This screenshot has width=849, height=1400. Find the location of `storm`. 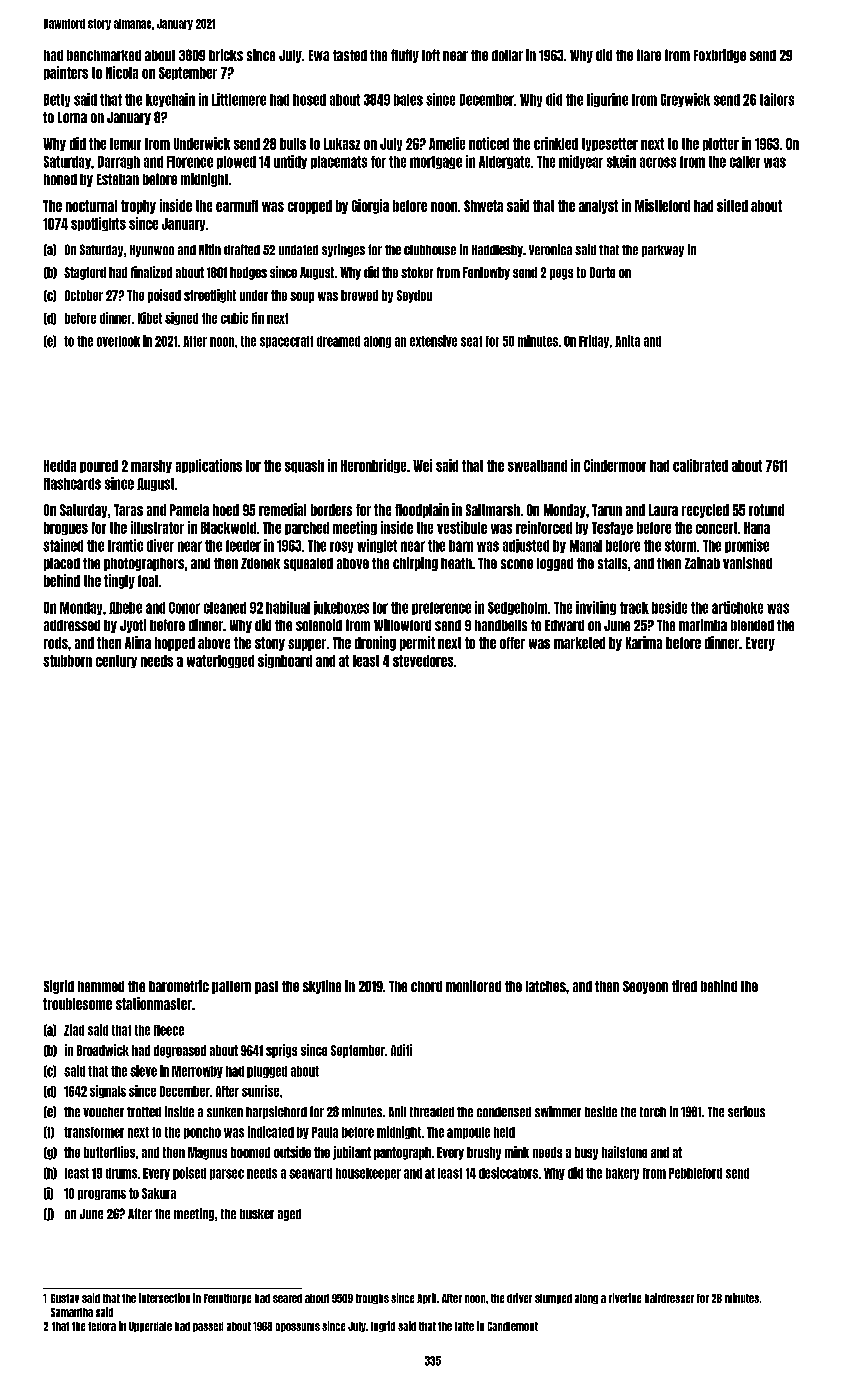

storm is located at coordinates (680, 546).
